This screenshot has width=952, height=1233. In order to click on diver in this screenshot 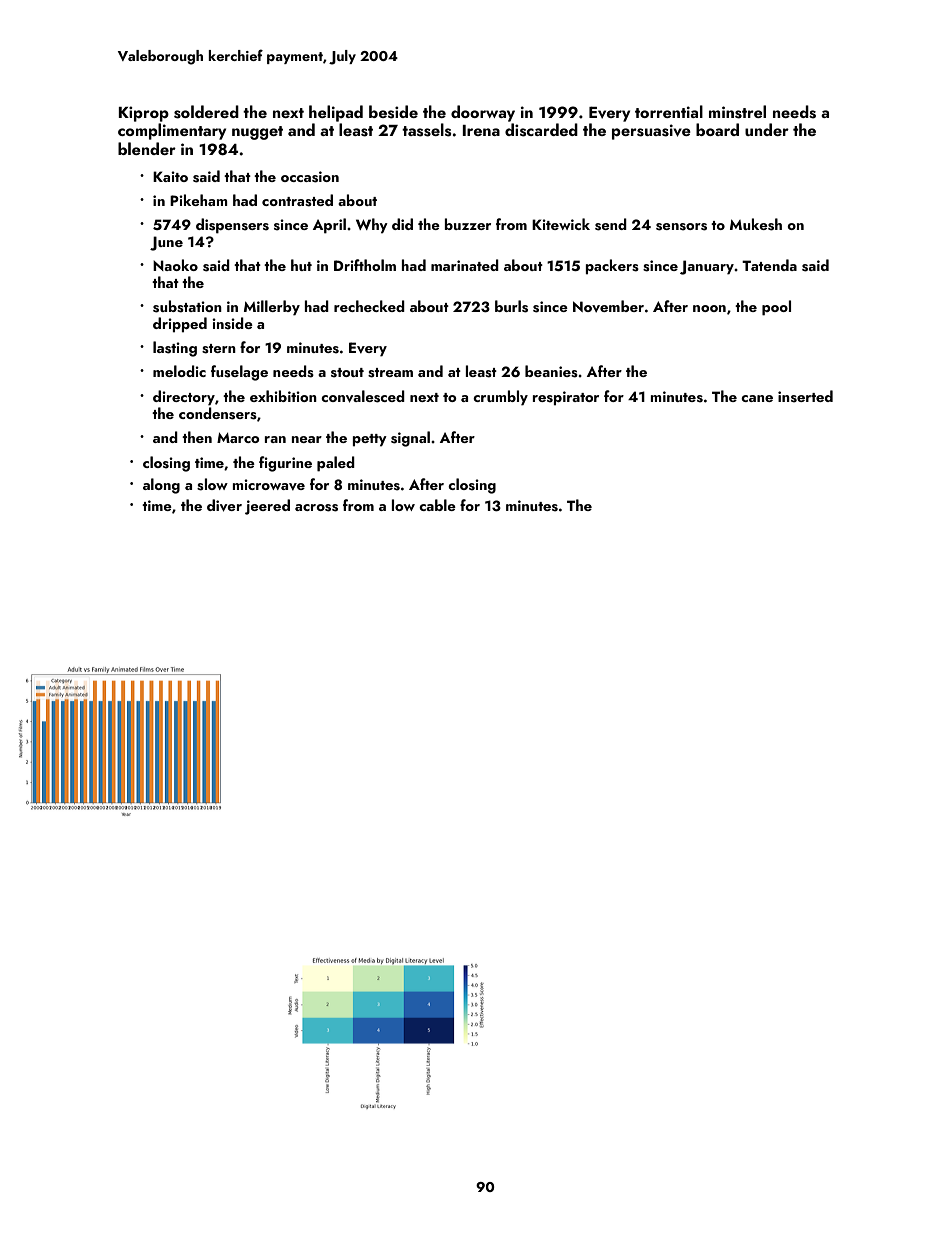, I will do `click(224, 505)`.
